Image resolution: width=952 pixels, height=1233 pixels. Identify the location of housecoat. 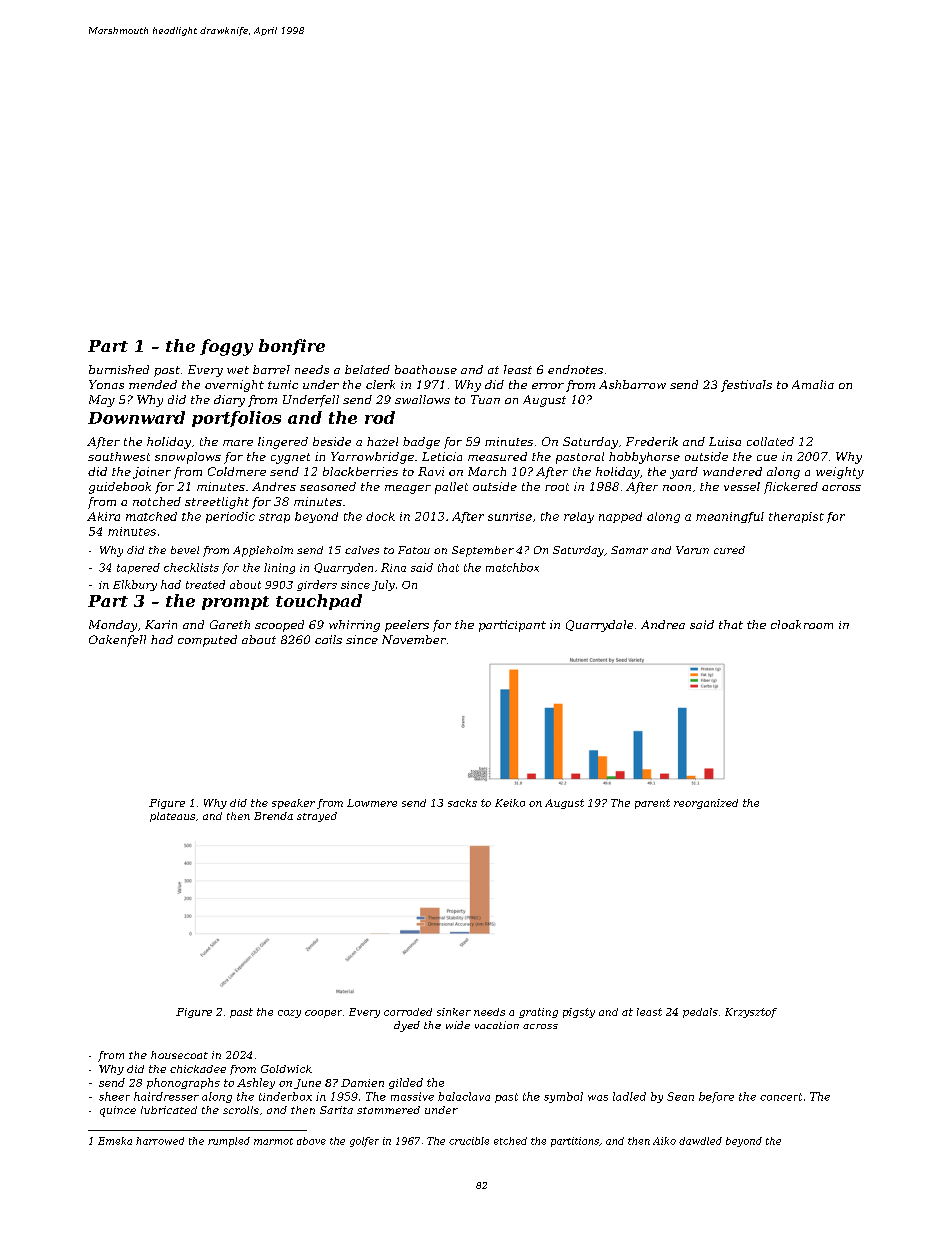
(179, 1055).
